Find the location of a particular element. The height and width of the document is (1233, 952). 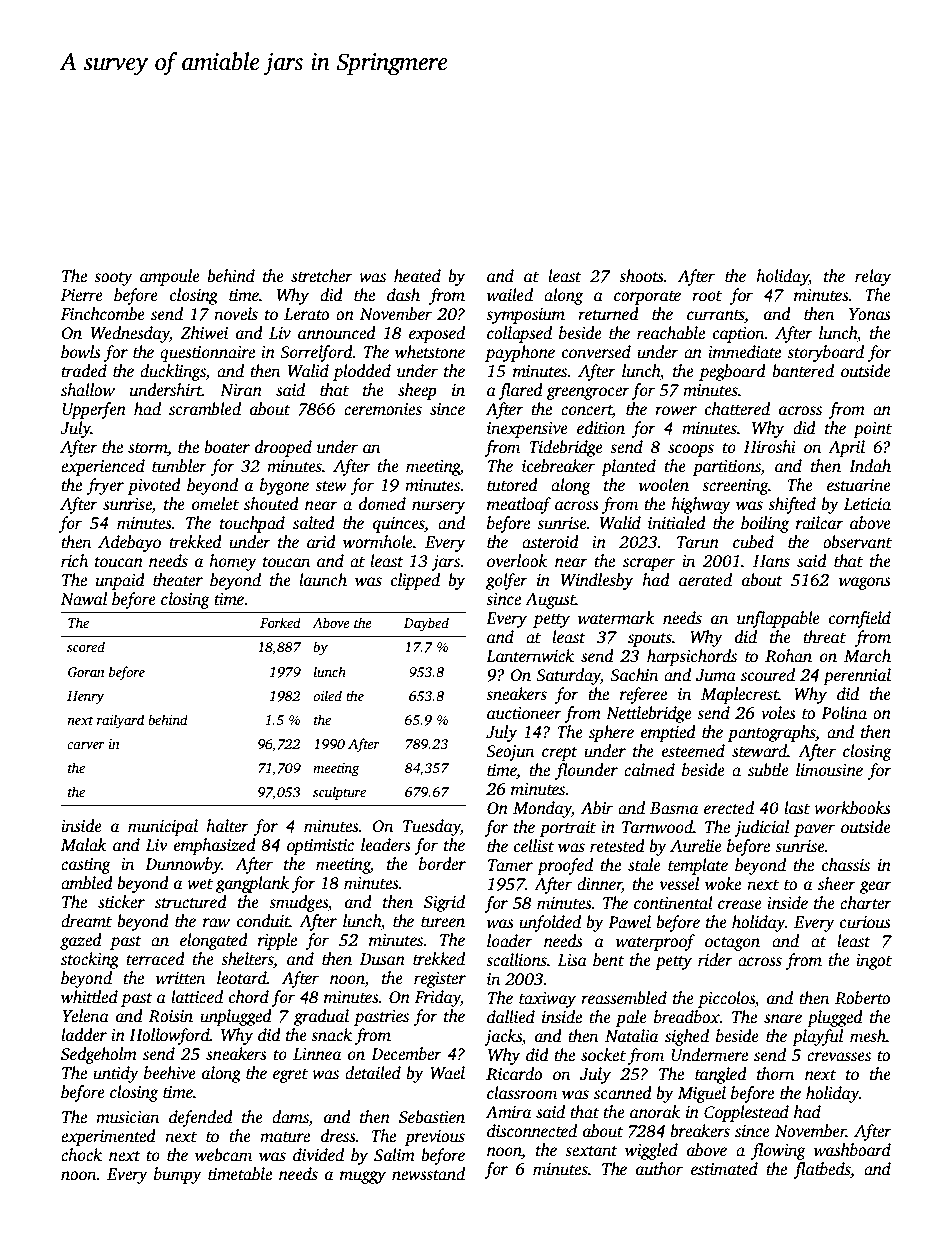

chock is located at coordinates (81, 1154).
